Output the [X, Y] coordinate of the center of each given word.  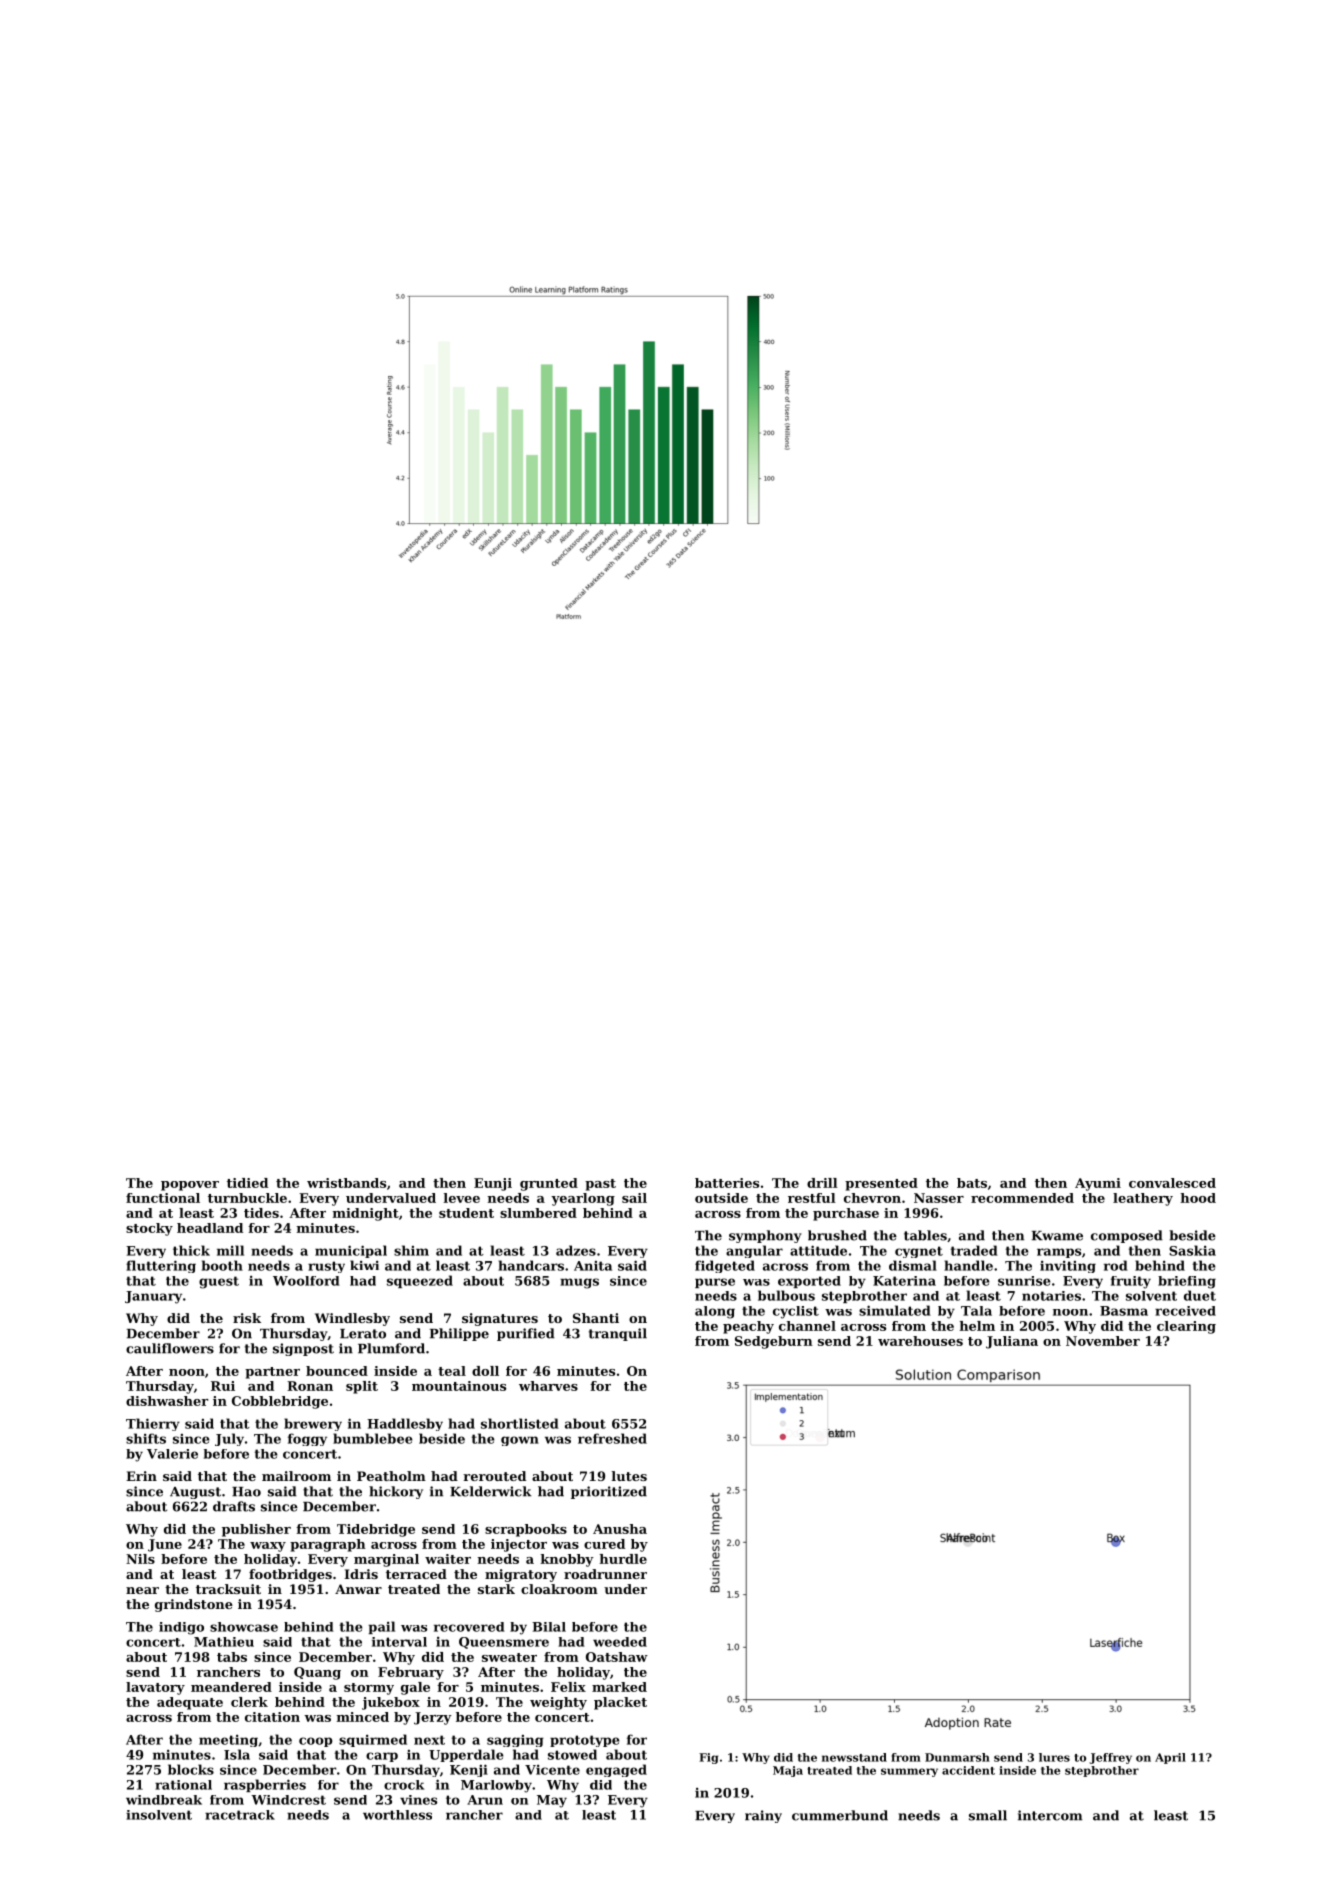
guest [219, 1282]
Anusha [620, 1529]
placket [620, 1703]
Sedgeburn [774, 1342]
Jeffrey [1110, 1758]
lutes [629, 1476]
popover [190, 1186]
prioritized [609, 1492]
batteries [727, 1183]
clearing [1186, 1327]
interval [399, 1642]
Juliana [1012, 1342]
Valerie [172, 1454]
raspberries [265, 1785]
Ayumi [1098, 1184]
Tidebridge [376, 1530]
